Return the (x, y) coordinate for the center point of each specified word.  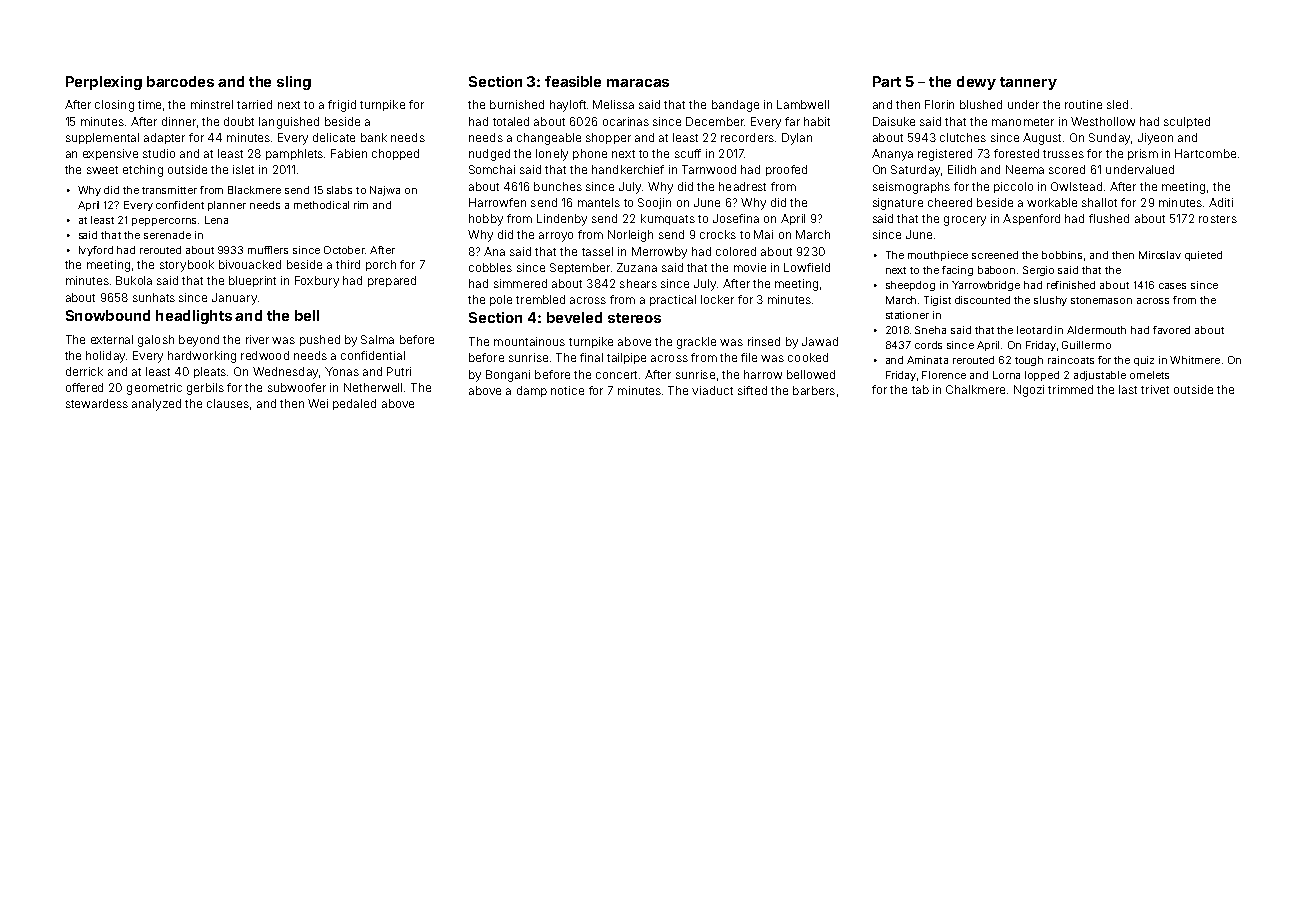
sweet (102, 170)
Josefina (736, 218)
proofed (786, 170)
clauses (228, 403)
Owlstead (1076, 186)
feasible (573, 81)
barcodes (180, 81)
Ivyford (96, 251)
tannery (1028, 83)
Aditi (1221, 202)
